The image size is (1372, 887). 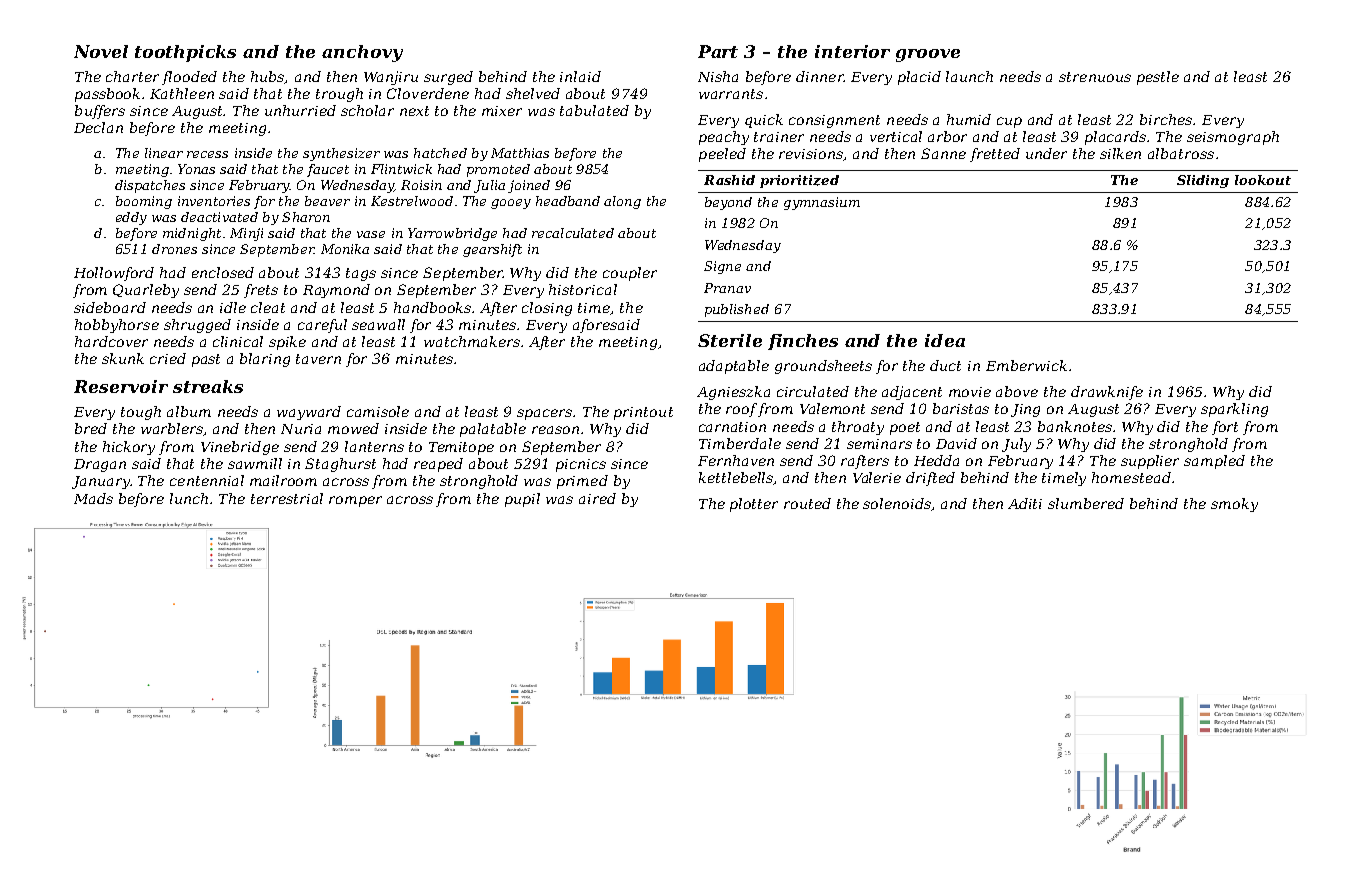 I want to click on seawall, so click(x=378, y=324).
